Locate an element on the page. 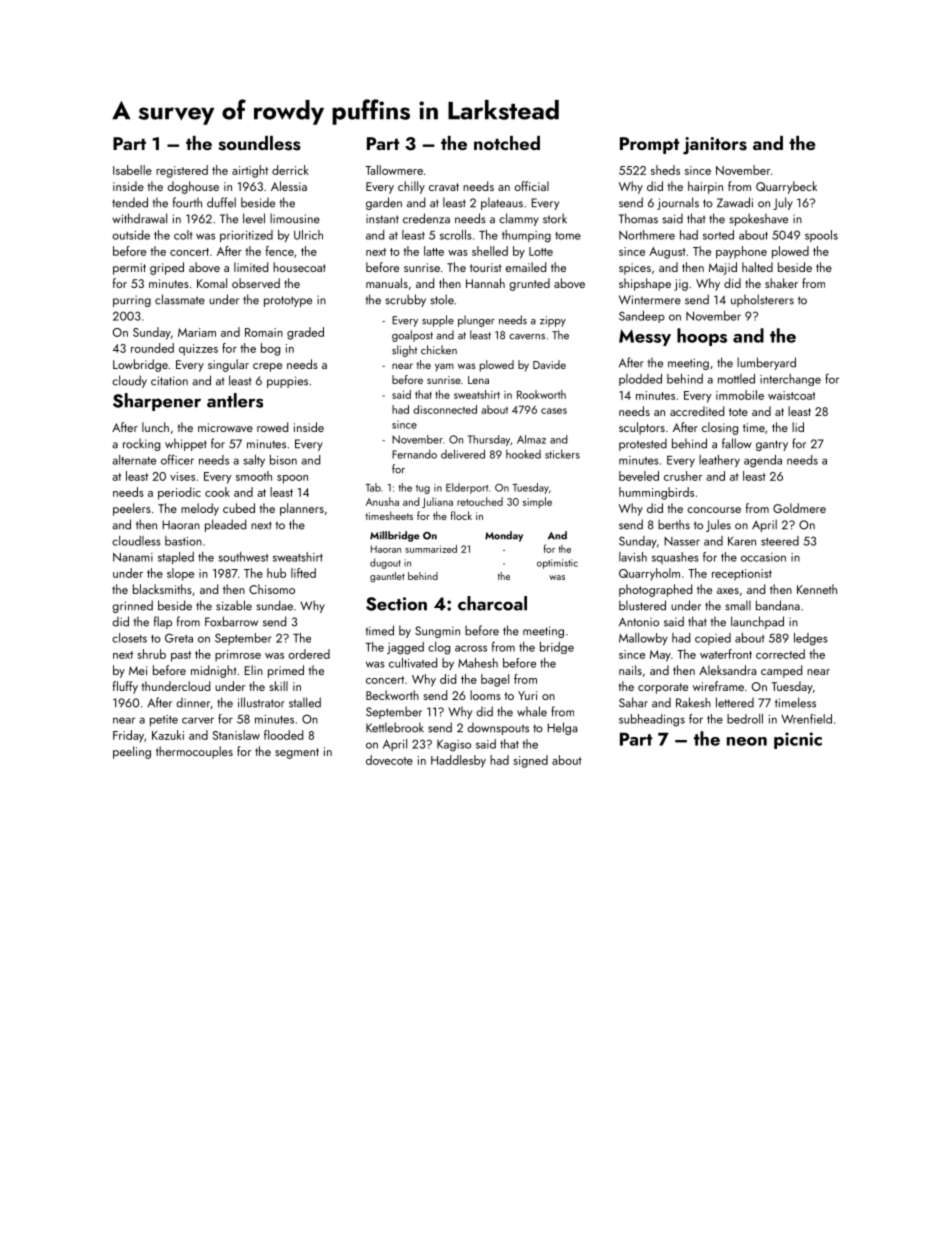 The height and width of the document is (1233, 952). waistcoat is located at coordinates (791, 395).
